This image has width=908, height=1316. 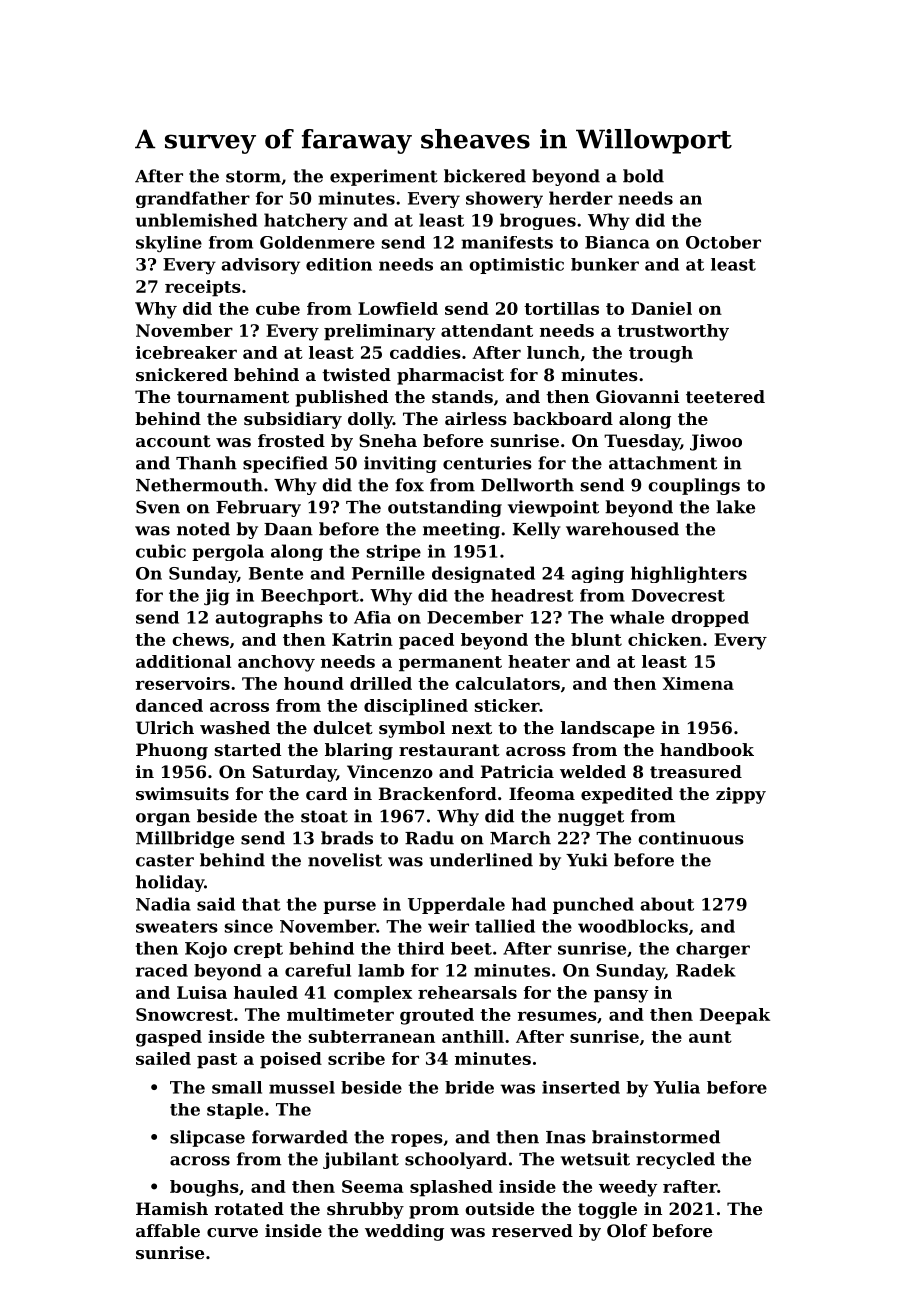 I want to click on rehearsals, so click(x=467, y=992).
